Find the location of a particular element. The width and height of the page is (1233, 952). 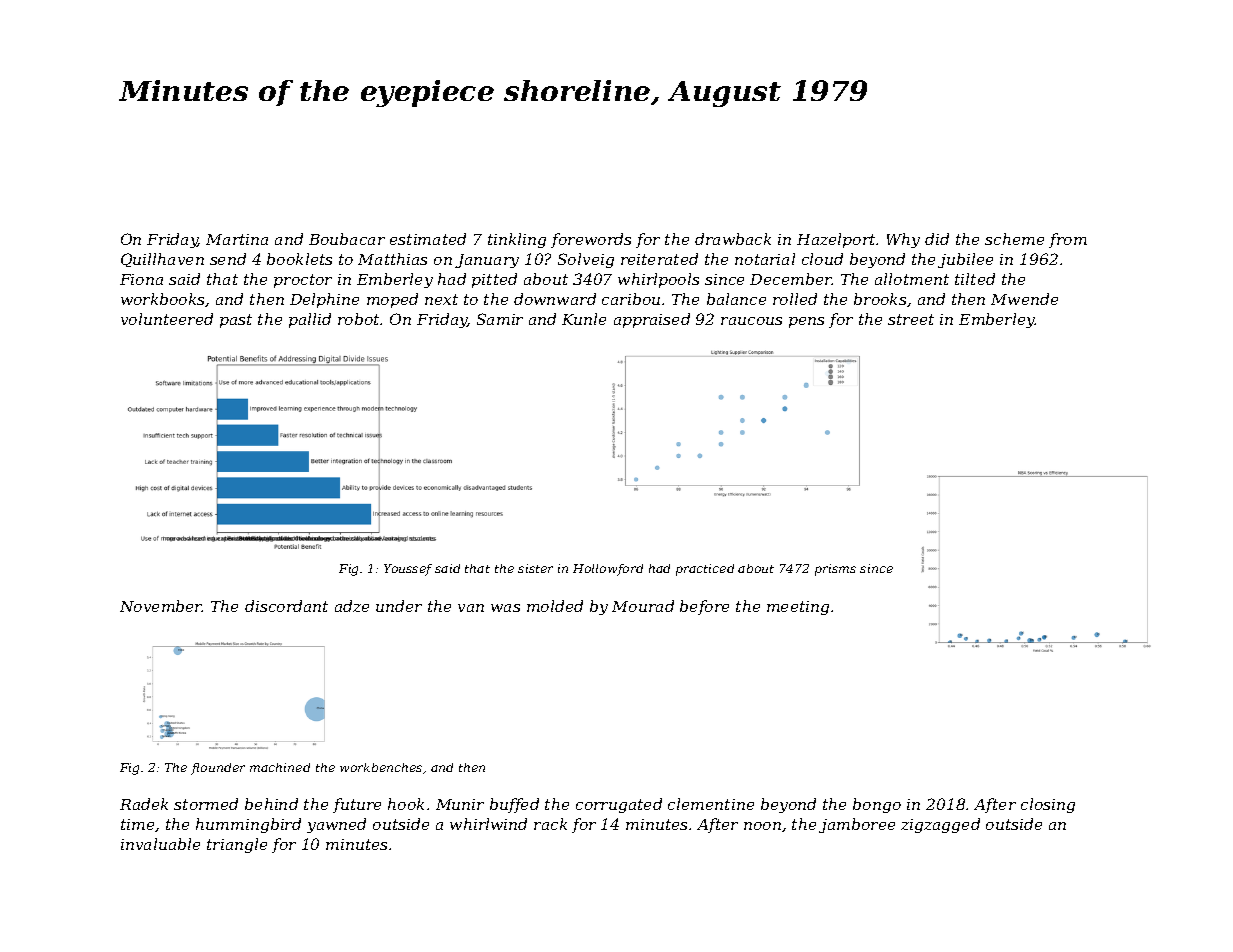

behind is located at coordinates (271, 804).
